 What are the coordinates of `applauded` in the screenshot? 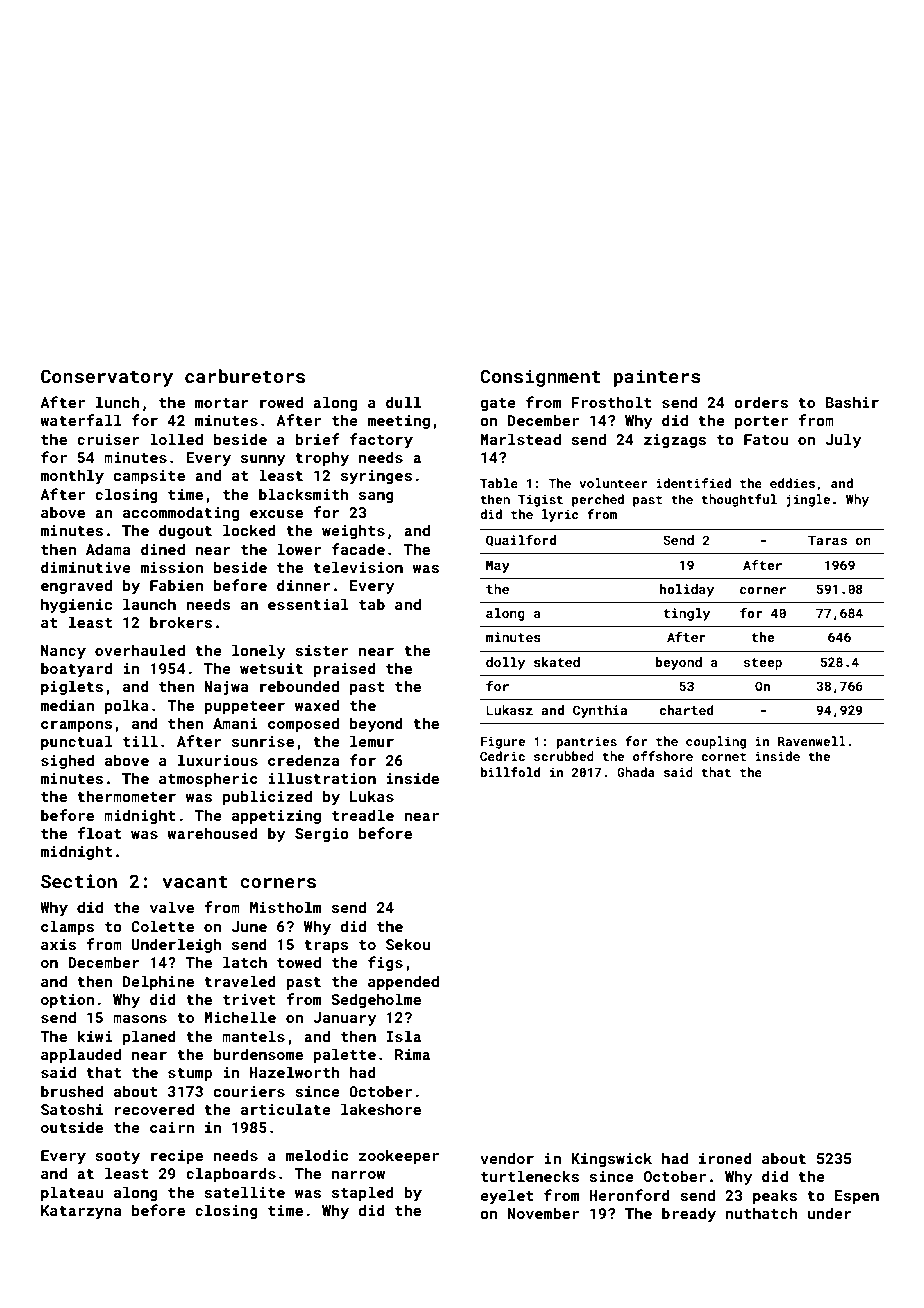 It's located at (81, 1055).
